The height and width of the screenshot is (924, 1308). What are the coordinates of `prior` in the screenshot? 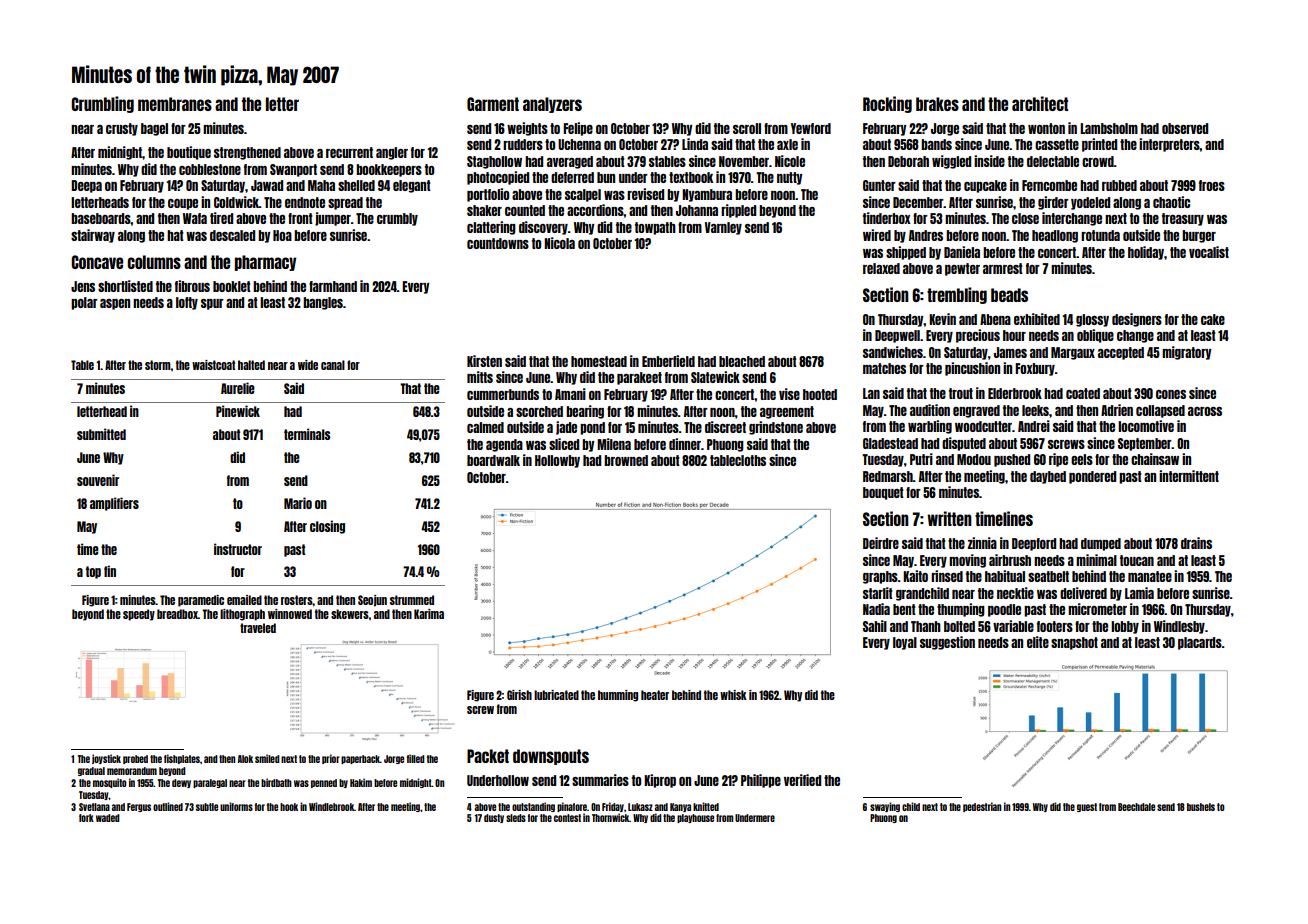 It's located at (331, 759).
